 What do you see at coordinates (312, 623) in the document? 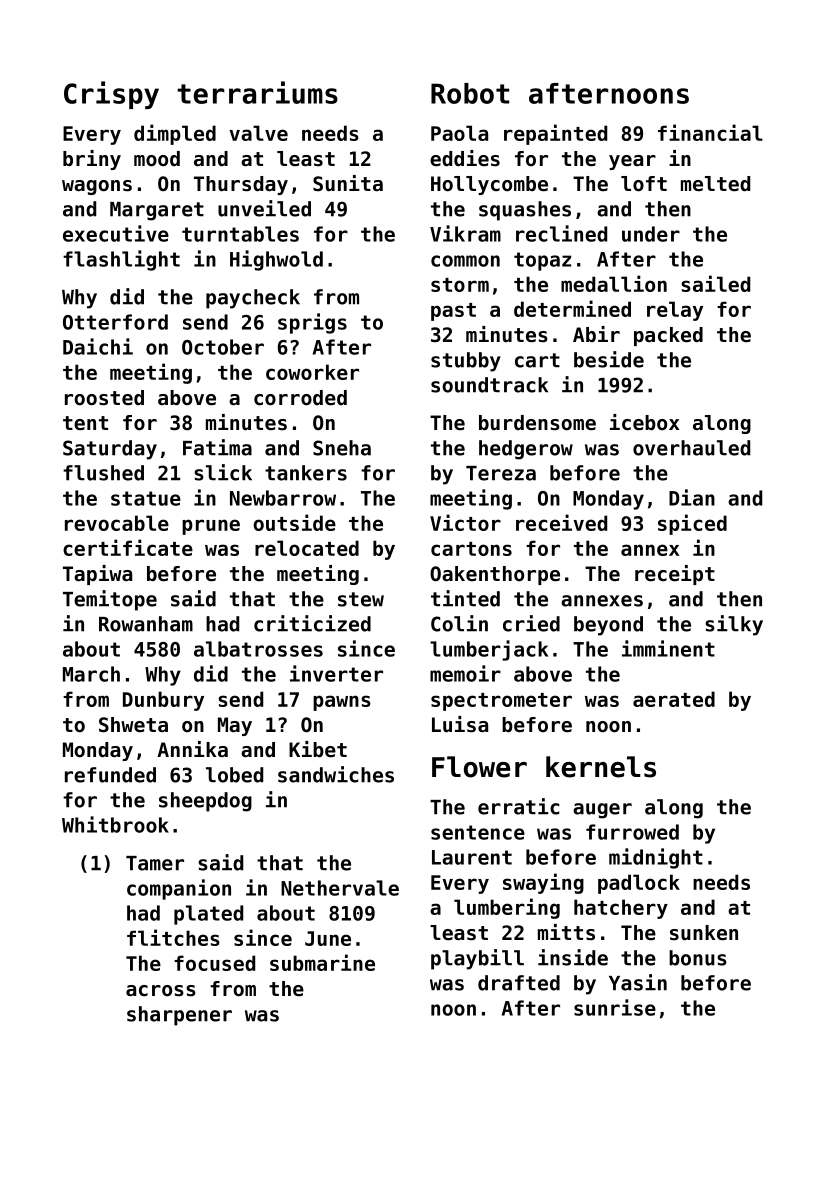
I see `criticized` at bounding box center [312, 623].
